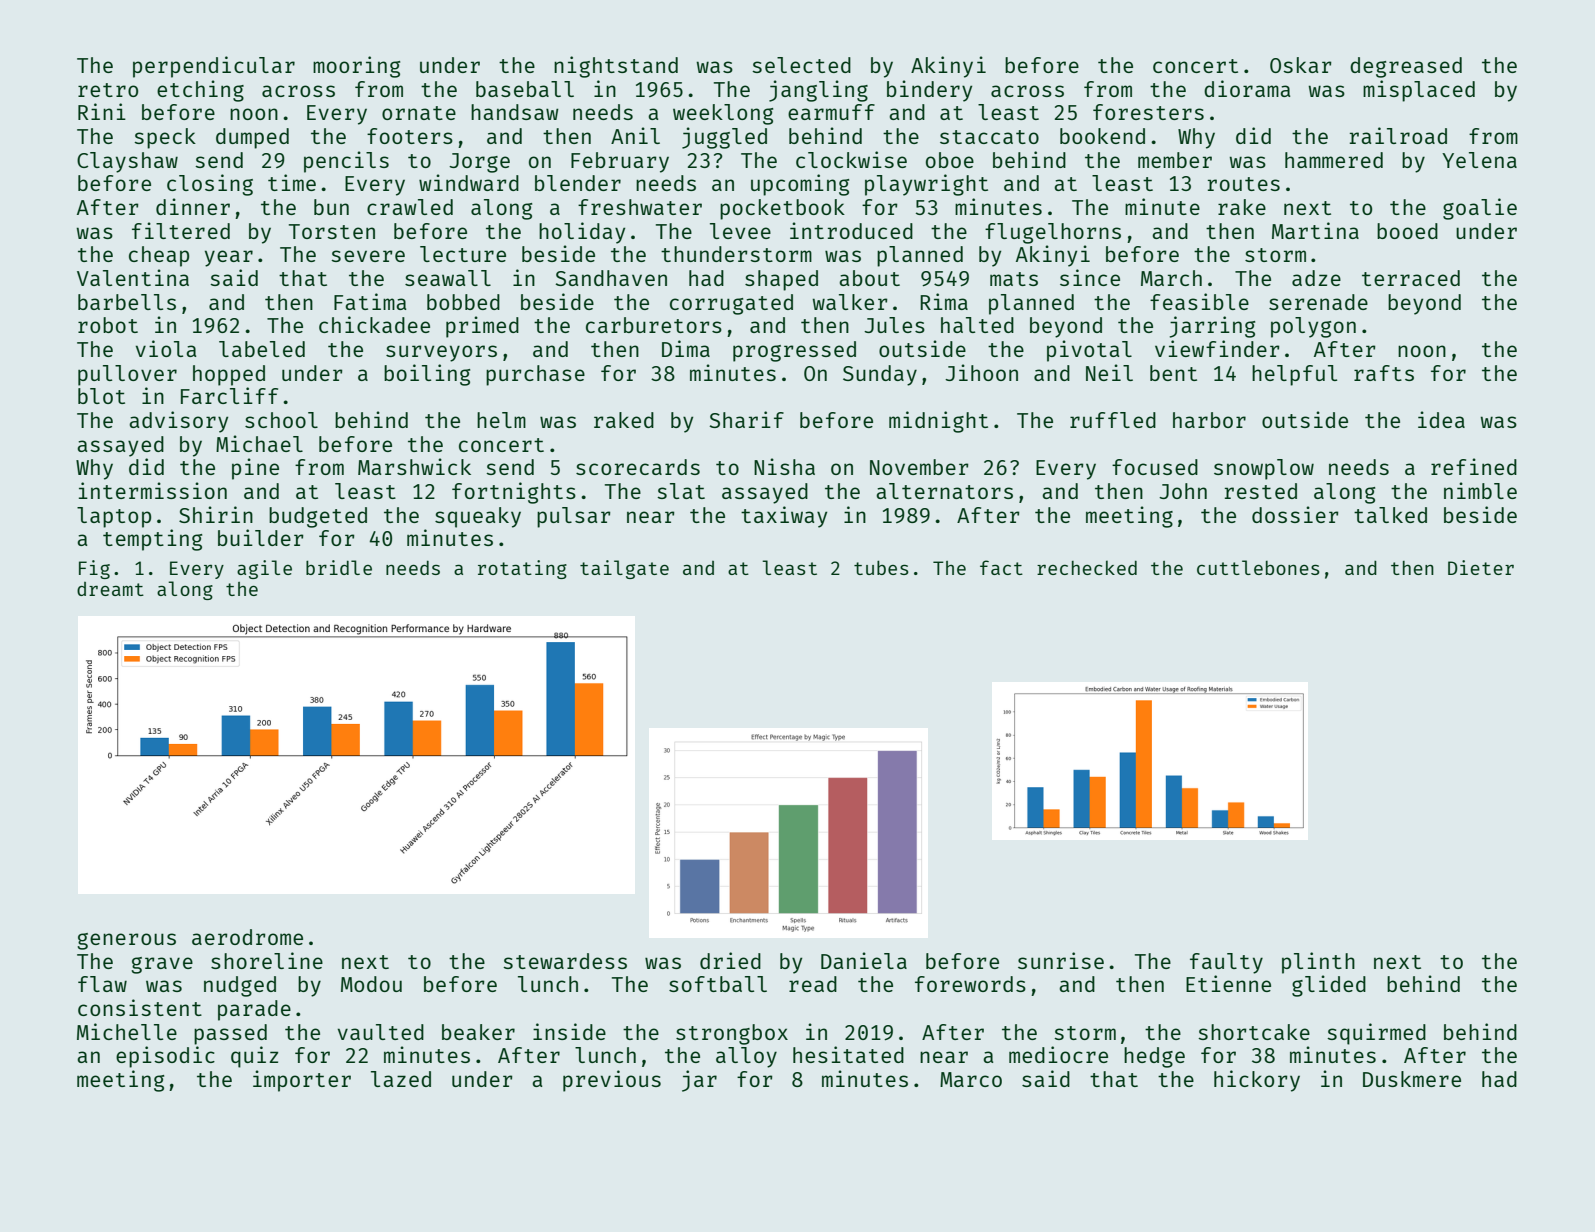 Image resolution: width=1595 pixels, height=1232 pixels. I want to click on robot, so click(108, 325).
